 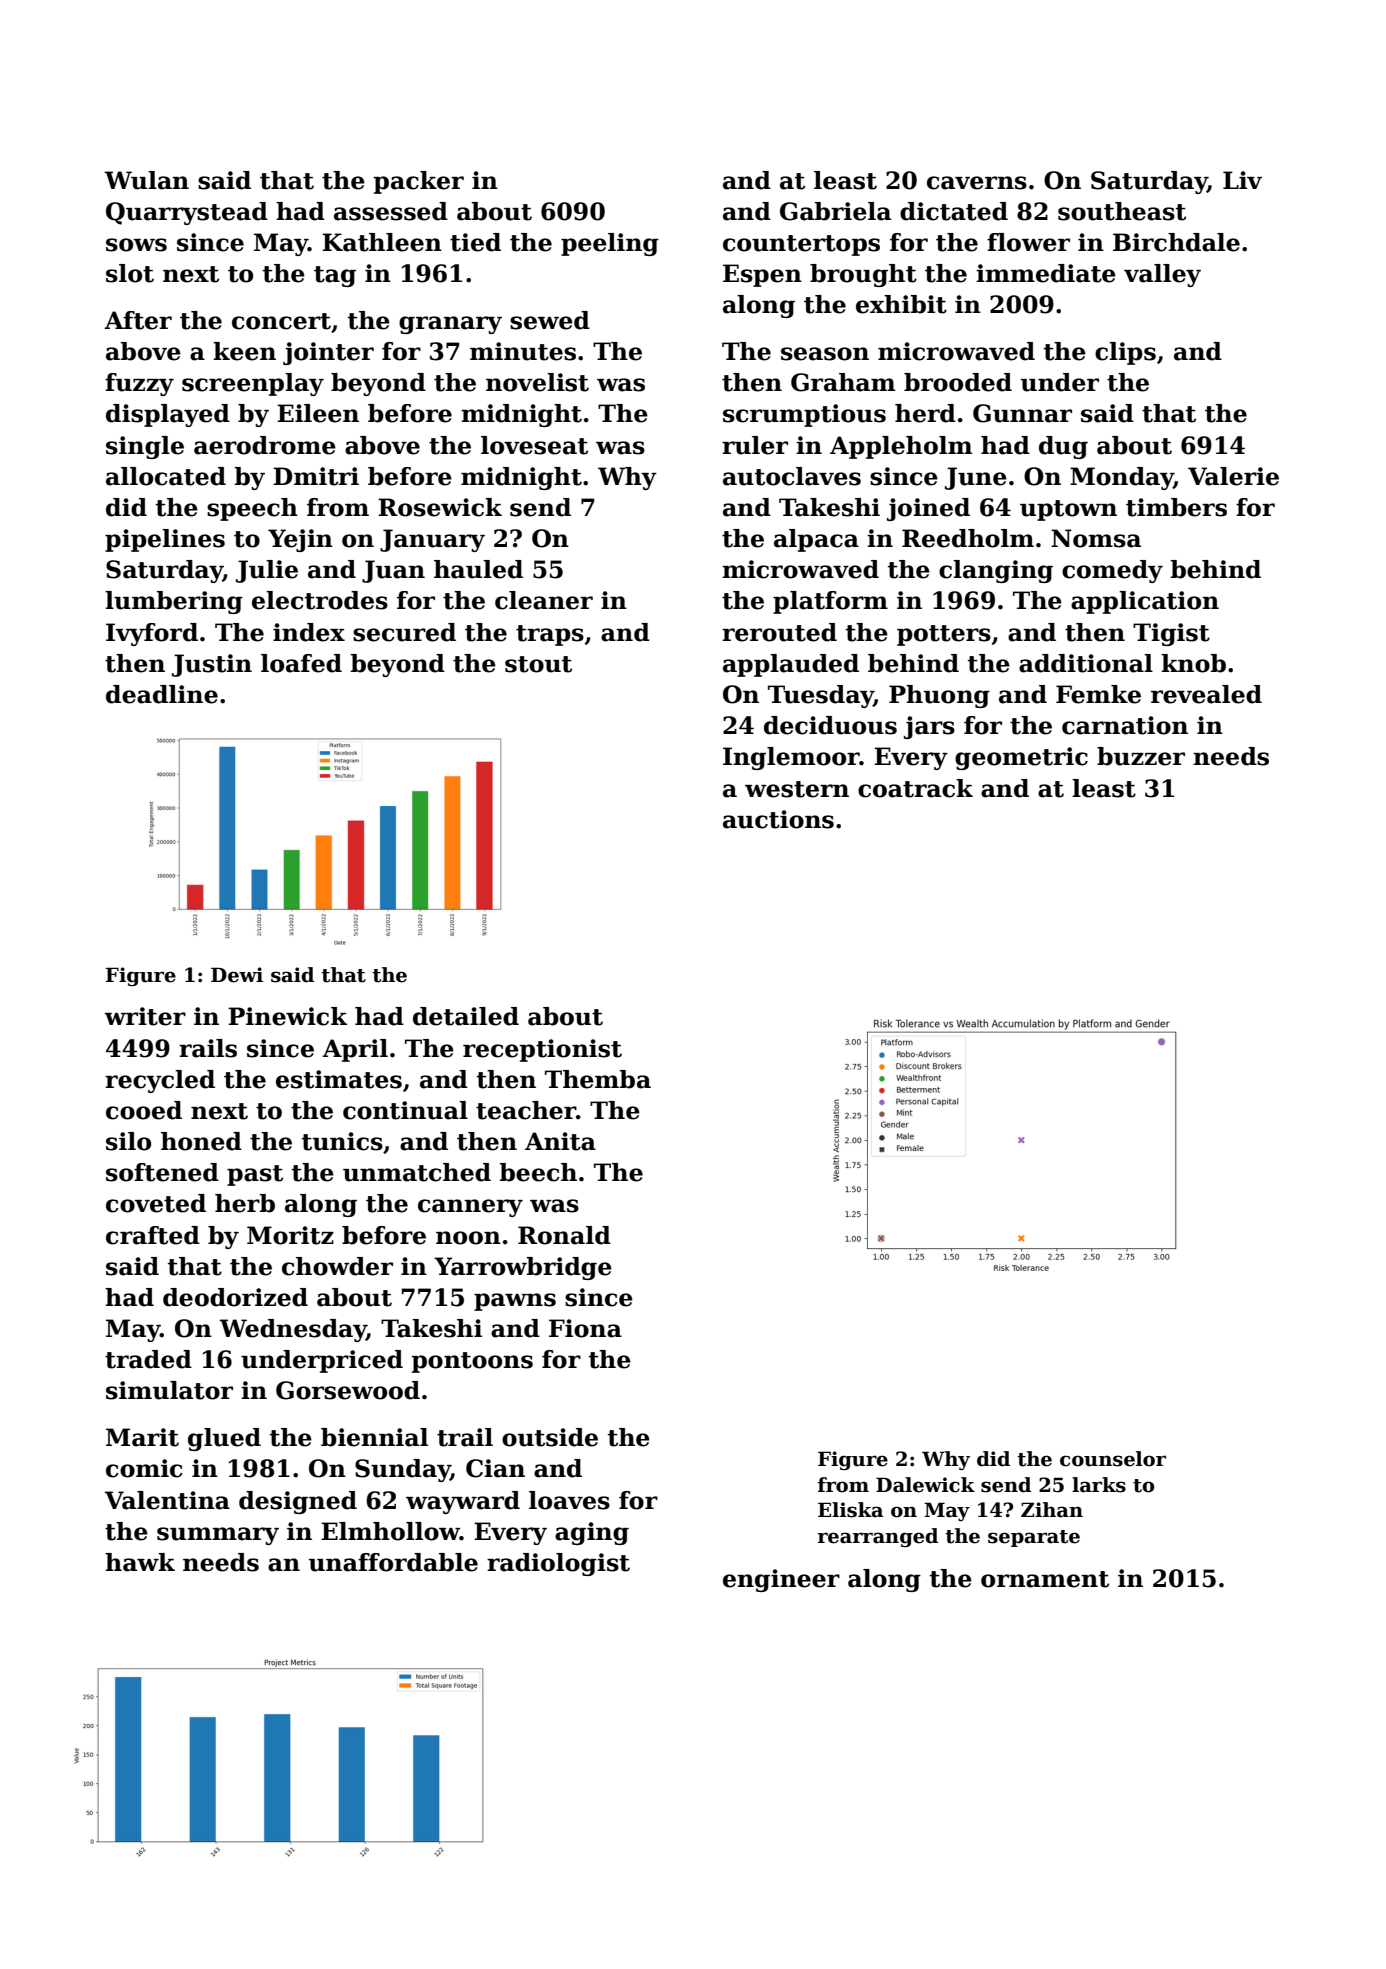 What do you see at coordinates (791, 758) in the screenshot?
I see `Inglemoor` at bounding box center [791, 758].
